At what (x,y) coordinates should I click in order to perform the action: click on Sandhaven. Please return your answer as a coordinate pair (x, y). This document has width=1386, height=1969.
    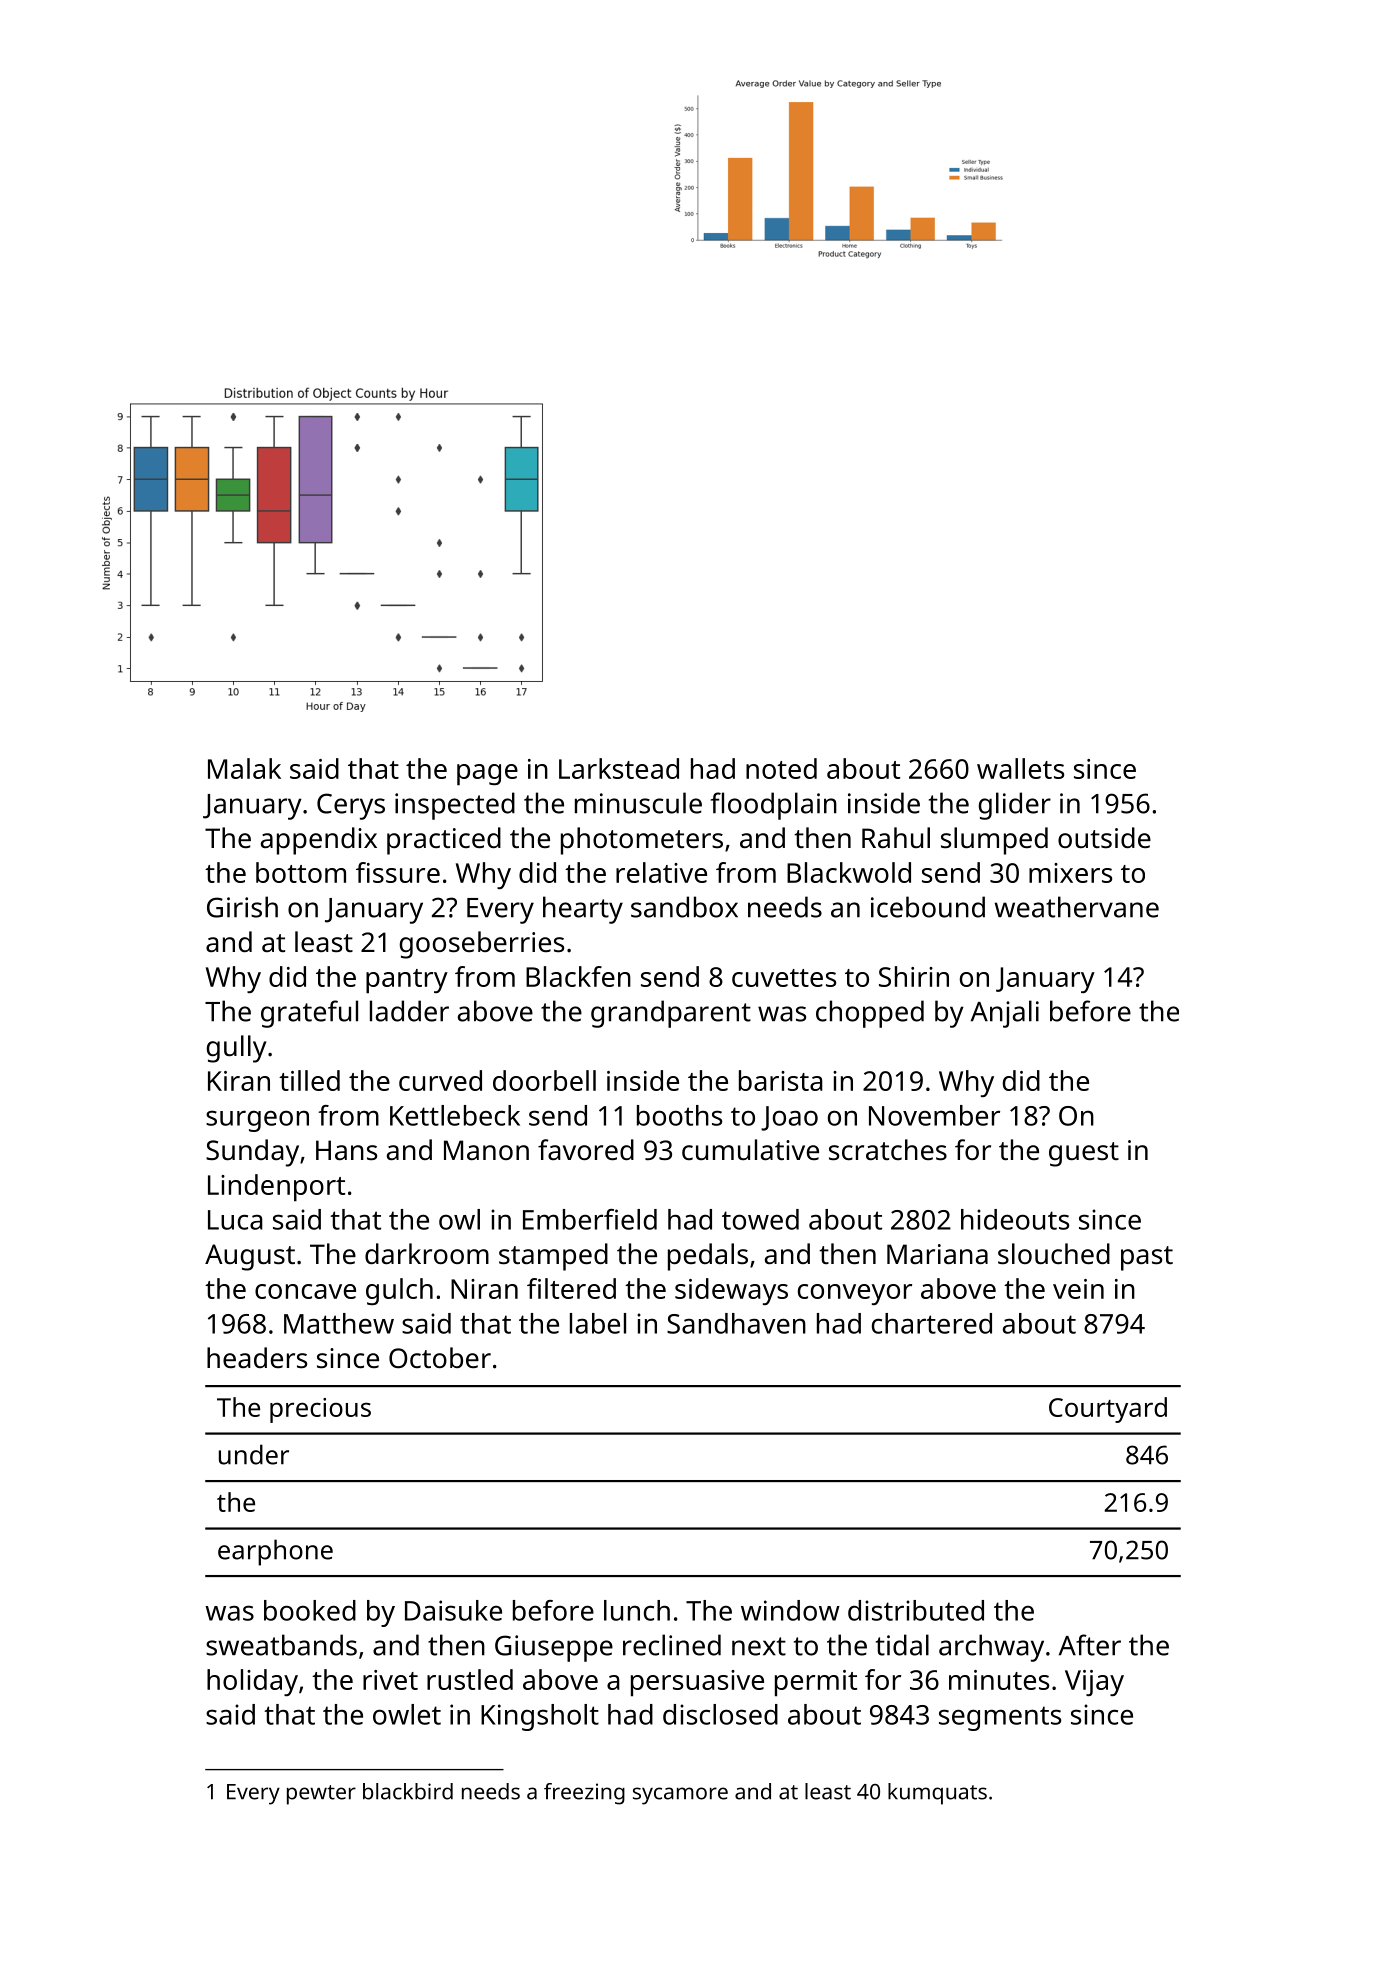
    Looking at the image, I should click on (736, 1323).
